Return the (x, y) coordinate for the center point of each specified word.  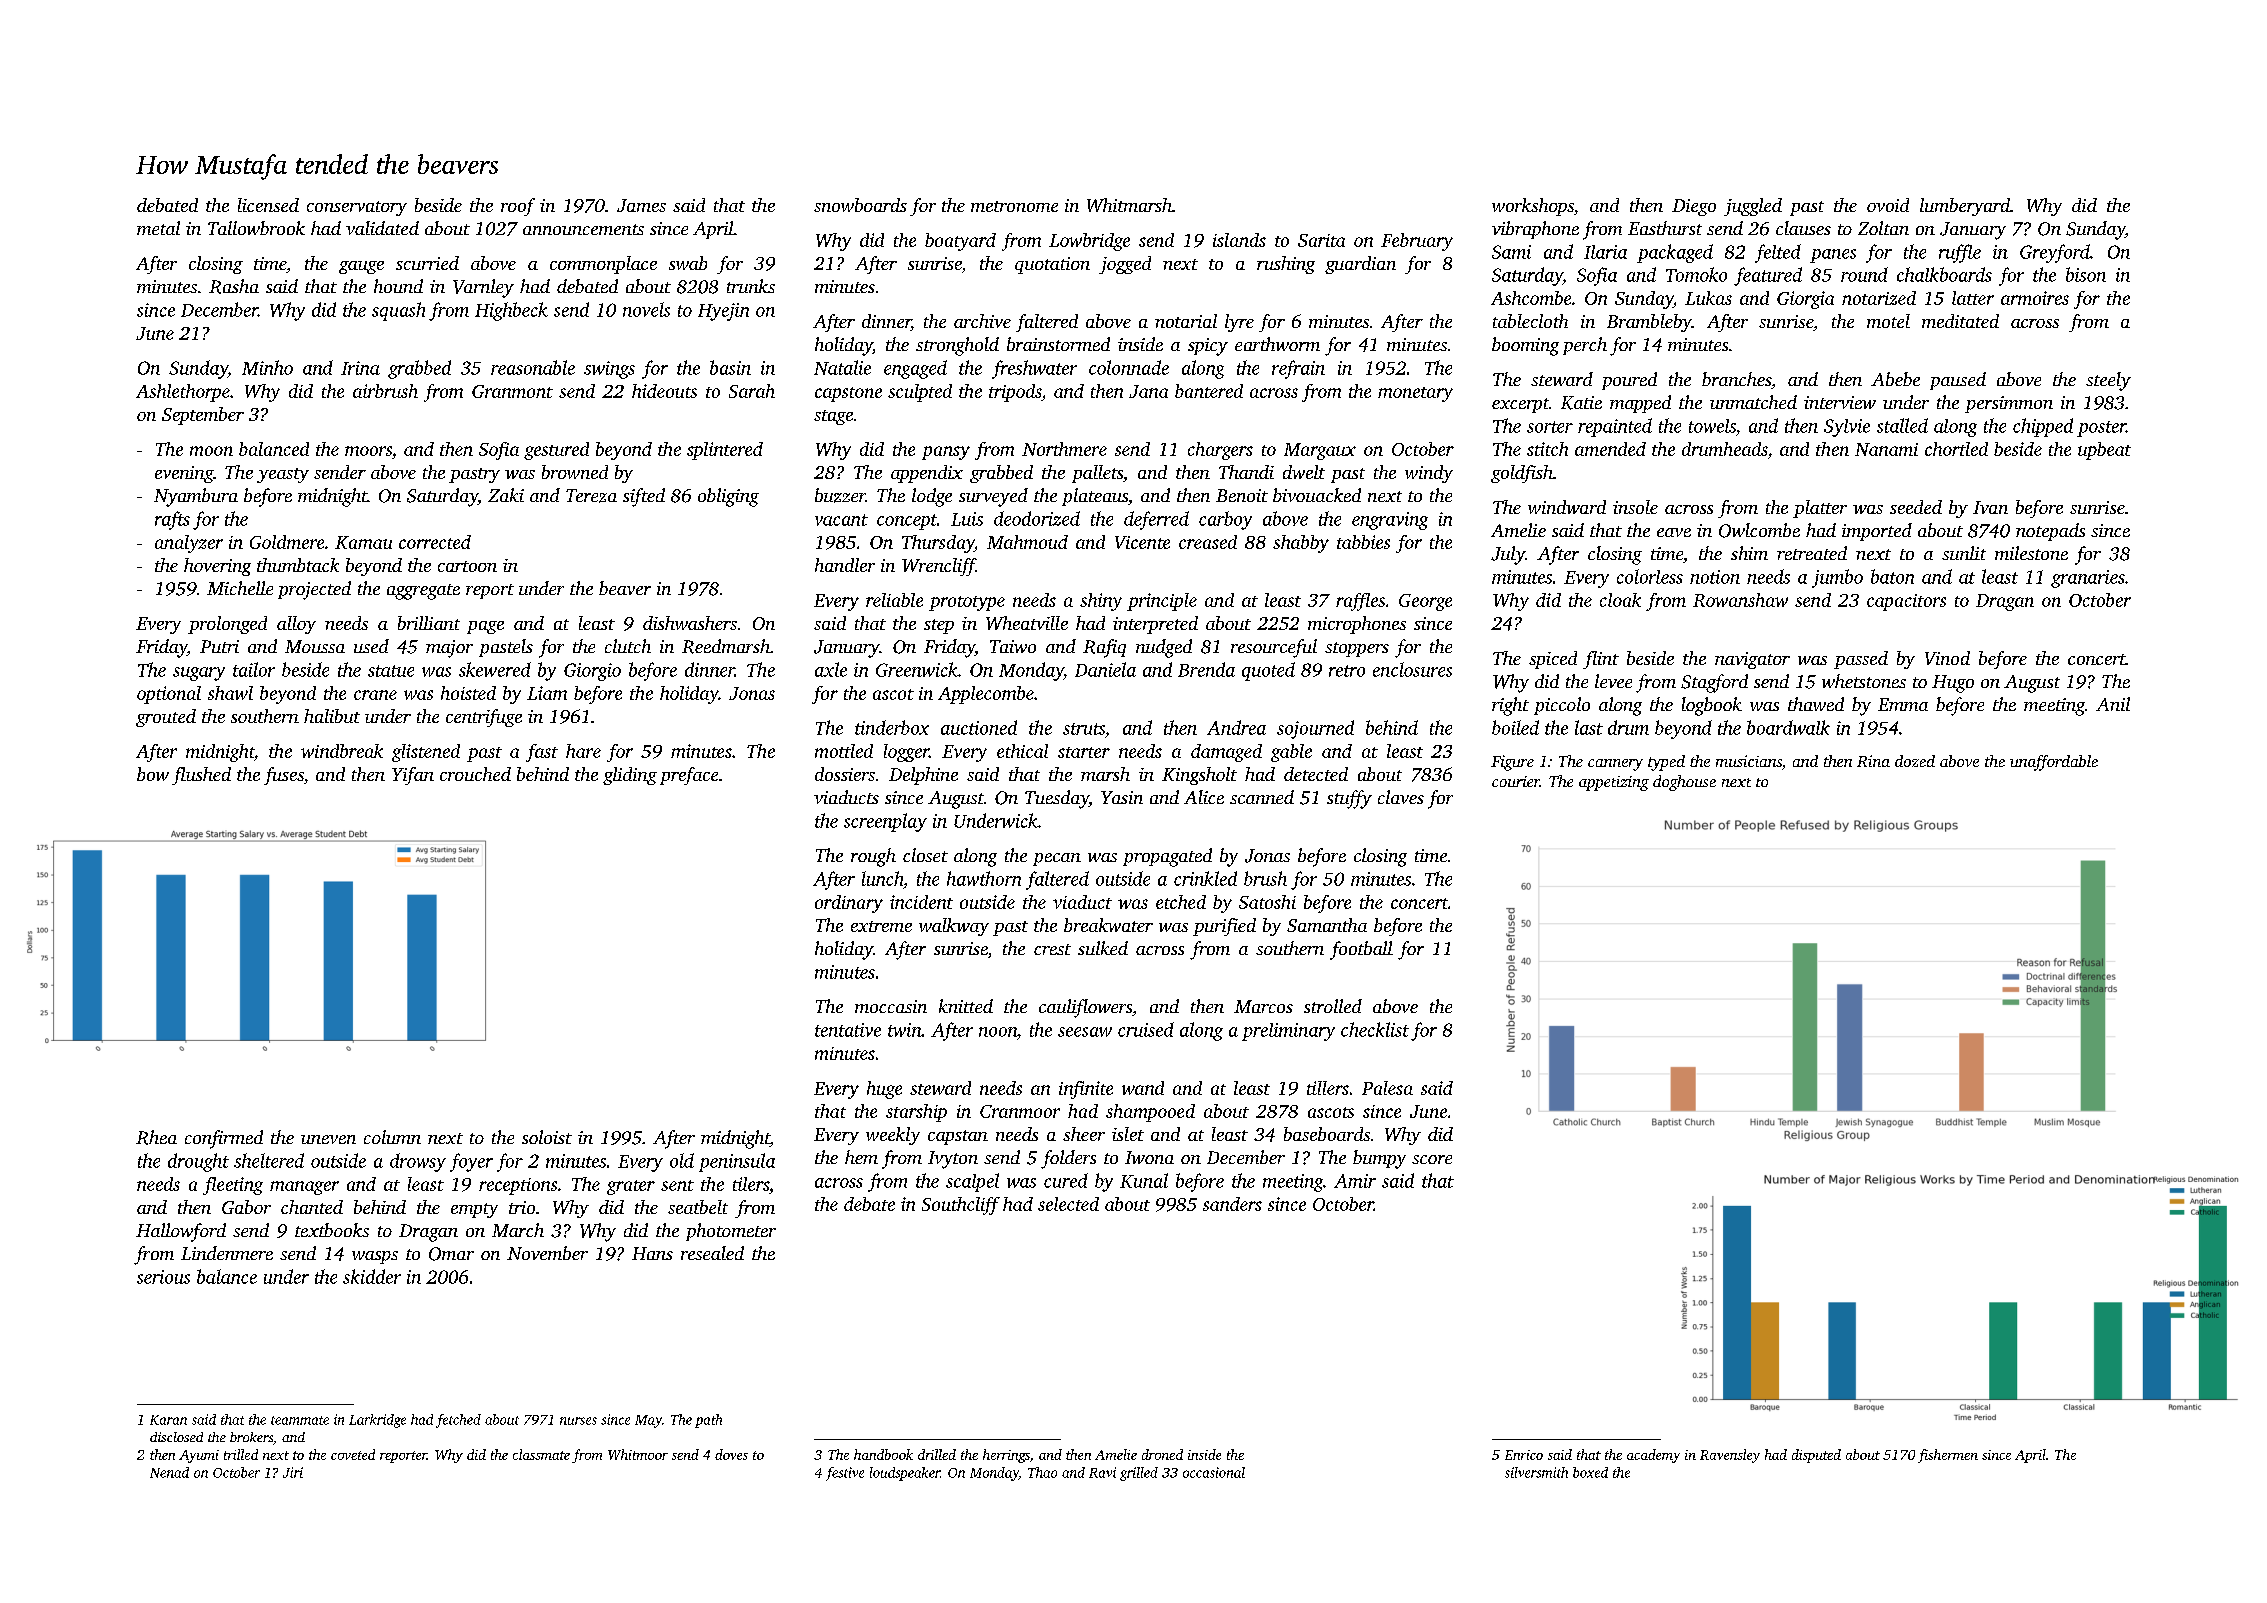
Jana (1148, 391)
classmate (541, 1454)
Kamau (363, 542)
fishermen (1948, 1456)
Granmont (512, 391)
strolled (1333, 1006)
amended (1610, 449)
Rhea (156, 1137)
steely (2108, 381)
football (1361, 950)
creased (1208, 542)
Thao (1042, 1472)
